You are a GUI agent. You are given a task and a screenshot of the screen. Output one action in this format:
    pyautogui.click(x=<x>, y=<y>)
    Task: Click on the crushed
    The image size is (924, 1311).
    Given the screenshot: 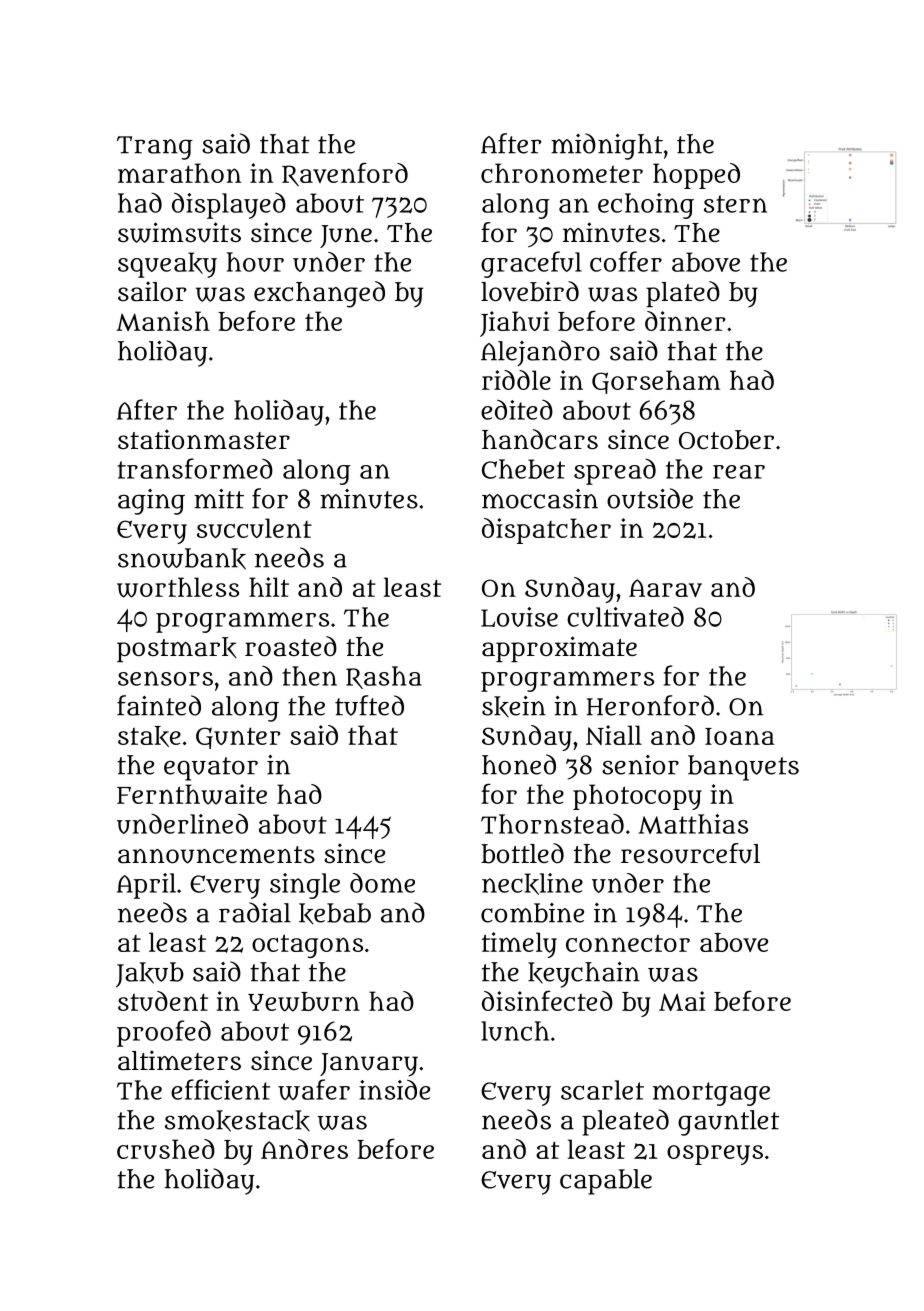 What is the action you would take?
    pyautogui.click(x=166, y=1149)
